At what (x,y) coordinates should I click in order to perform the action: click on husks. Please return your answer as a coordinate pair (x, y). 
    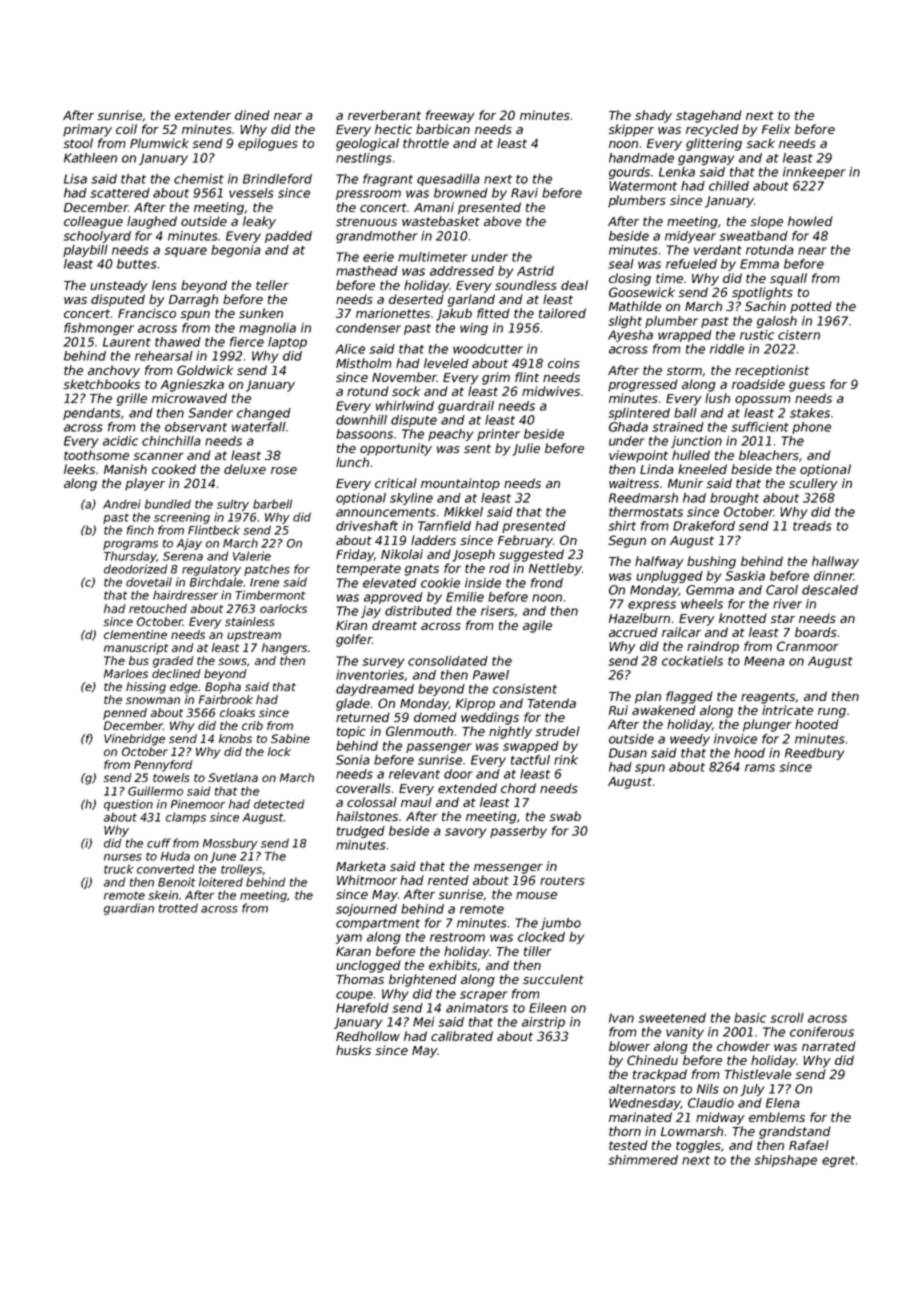
    Looking at the image, I should click on (353, 1050).
